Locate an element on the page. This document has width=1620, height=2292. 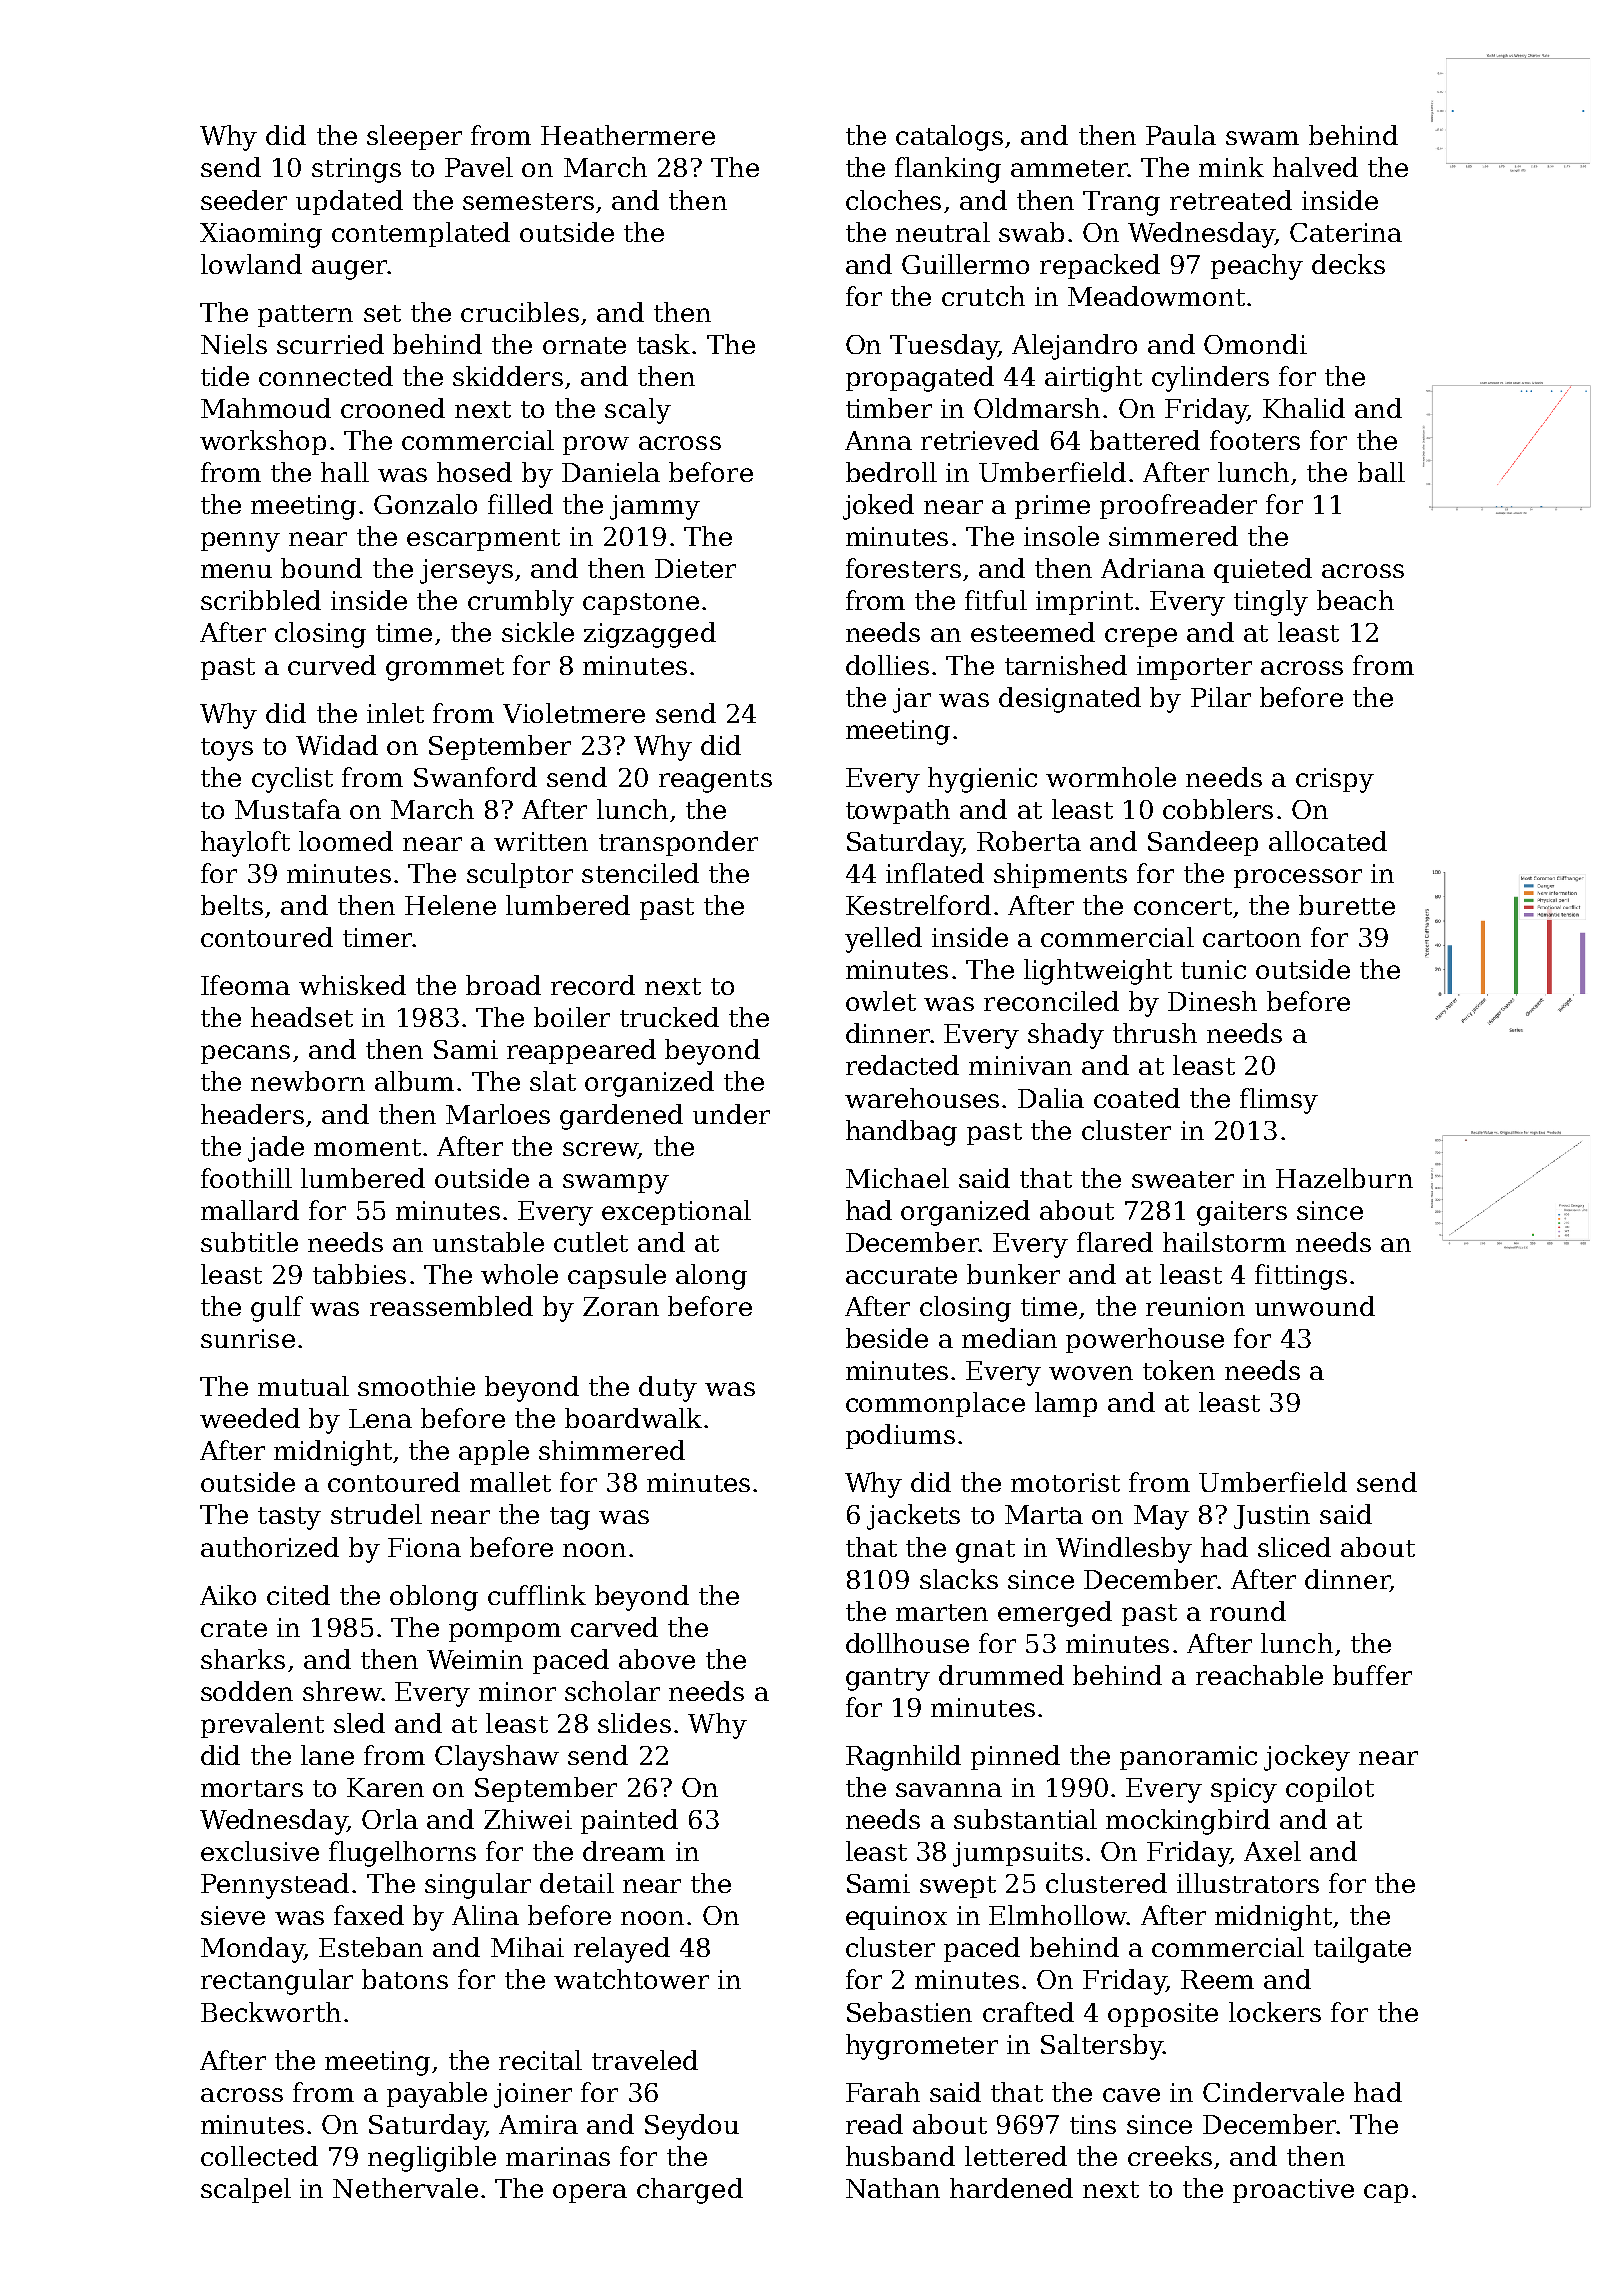
Hazelburn is located at coordinates (1344, 1178).
